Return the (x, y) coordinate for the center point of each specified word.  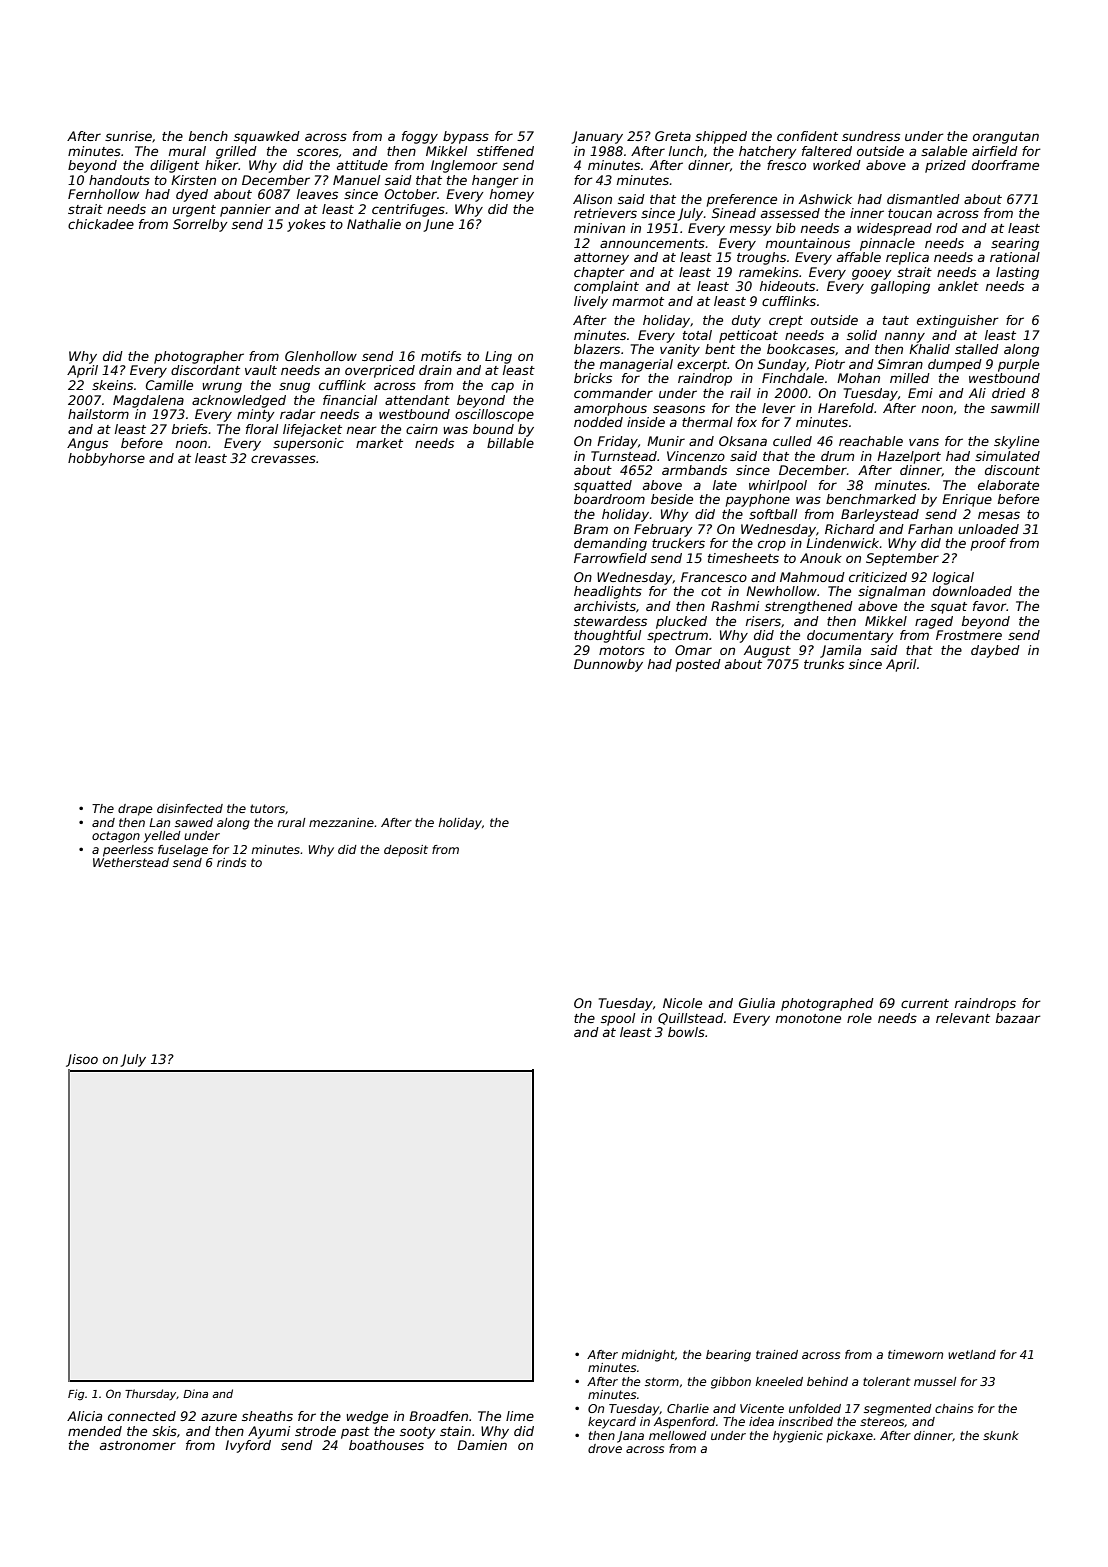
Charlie (688, 1408)
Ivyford (248, 1446)
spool (618, 1019)
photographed (827, 1004)
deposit (406, 851)
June (438, 225)
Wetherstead (131, 862)
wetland (972, 1354)
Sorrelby (200, 225)
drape (135, 810)
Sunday (782, 365)
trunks (824, 664)
